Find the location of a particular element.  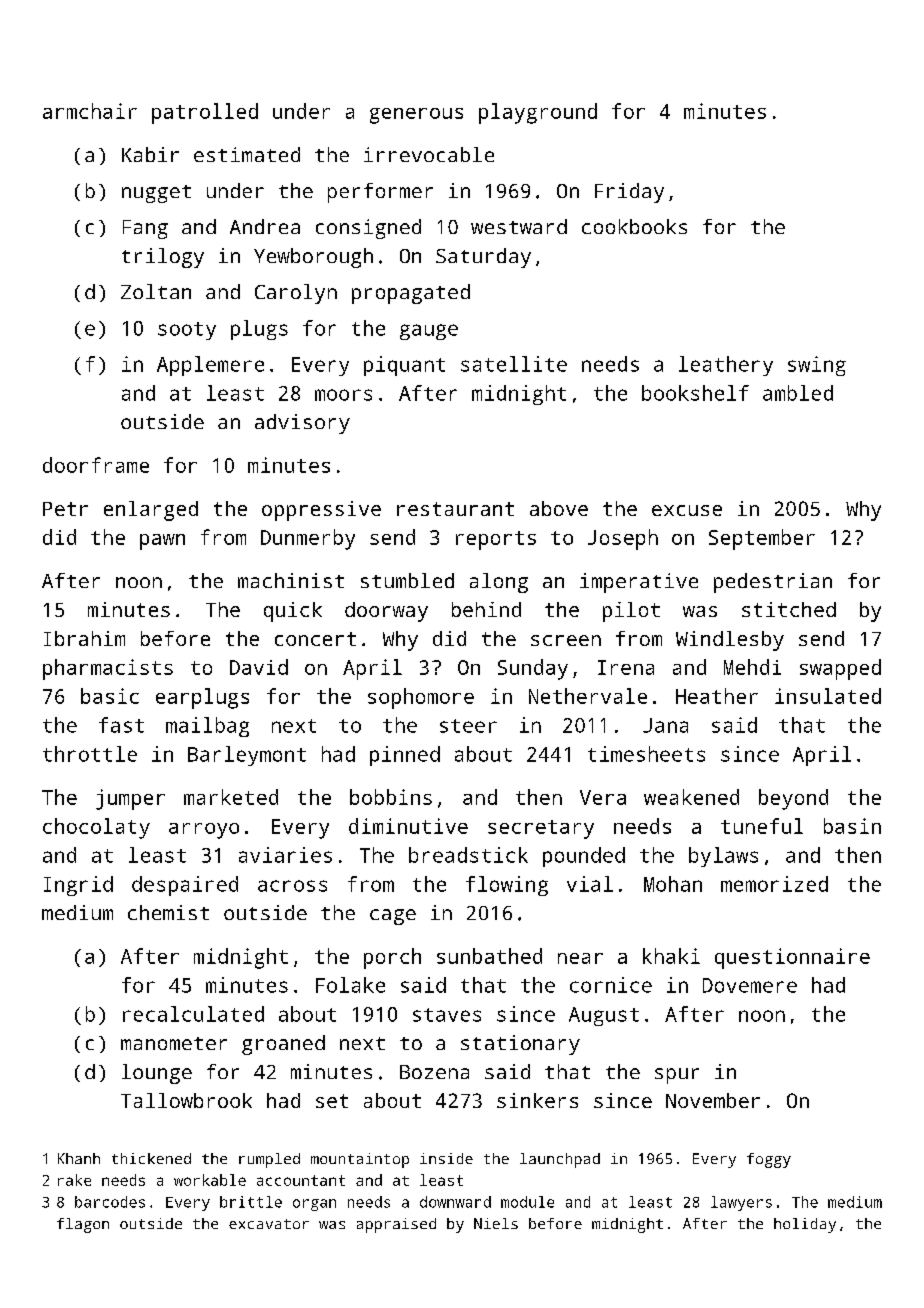

weakened is located at coordinates (691, 797).
